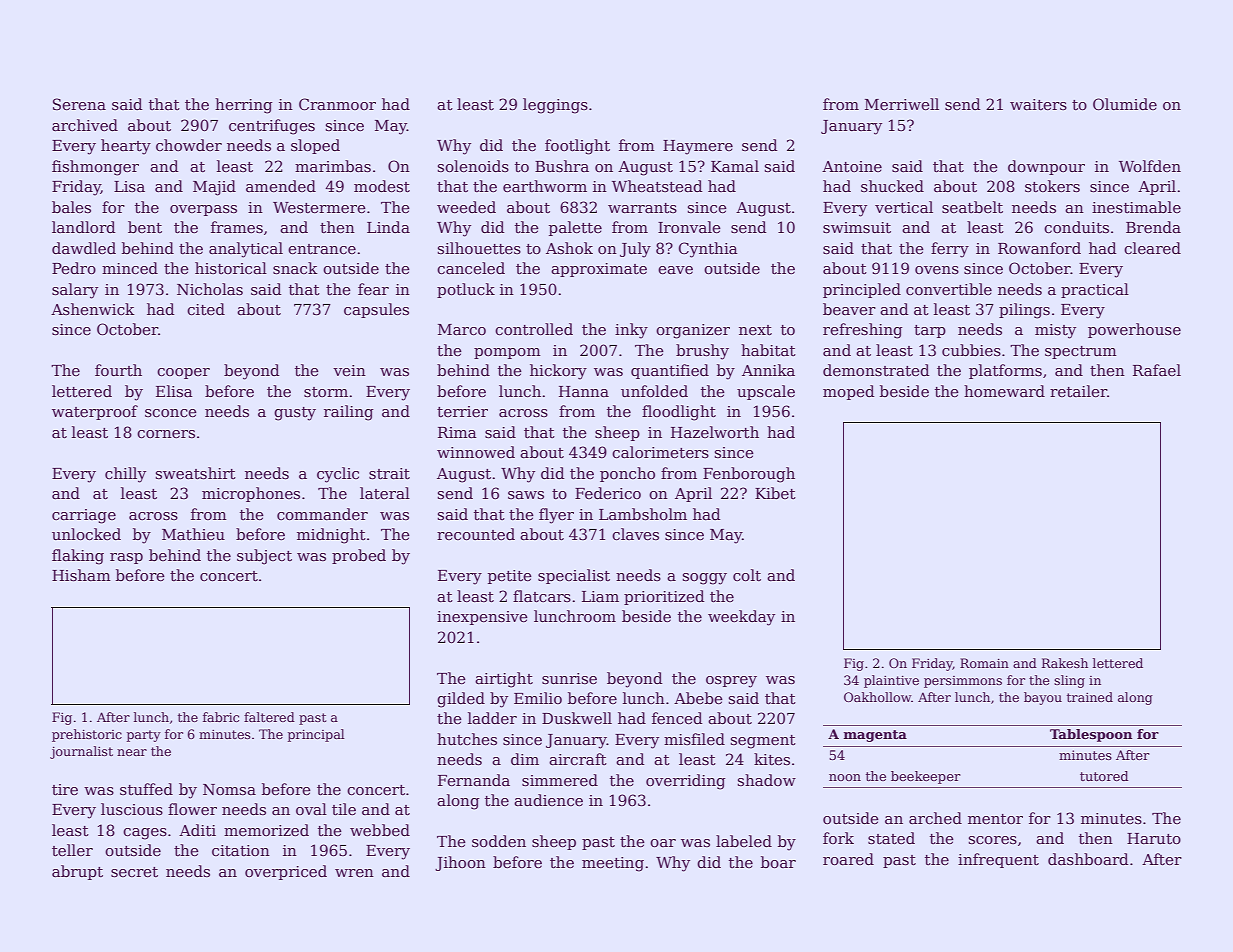  What do you see at coordinates (1150, 166) in the screenshot?
I see `Wolfden` at bounding box center [1150, 166].
